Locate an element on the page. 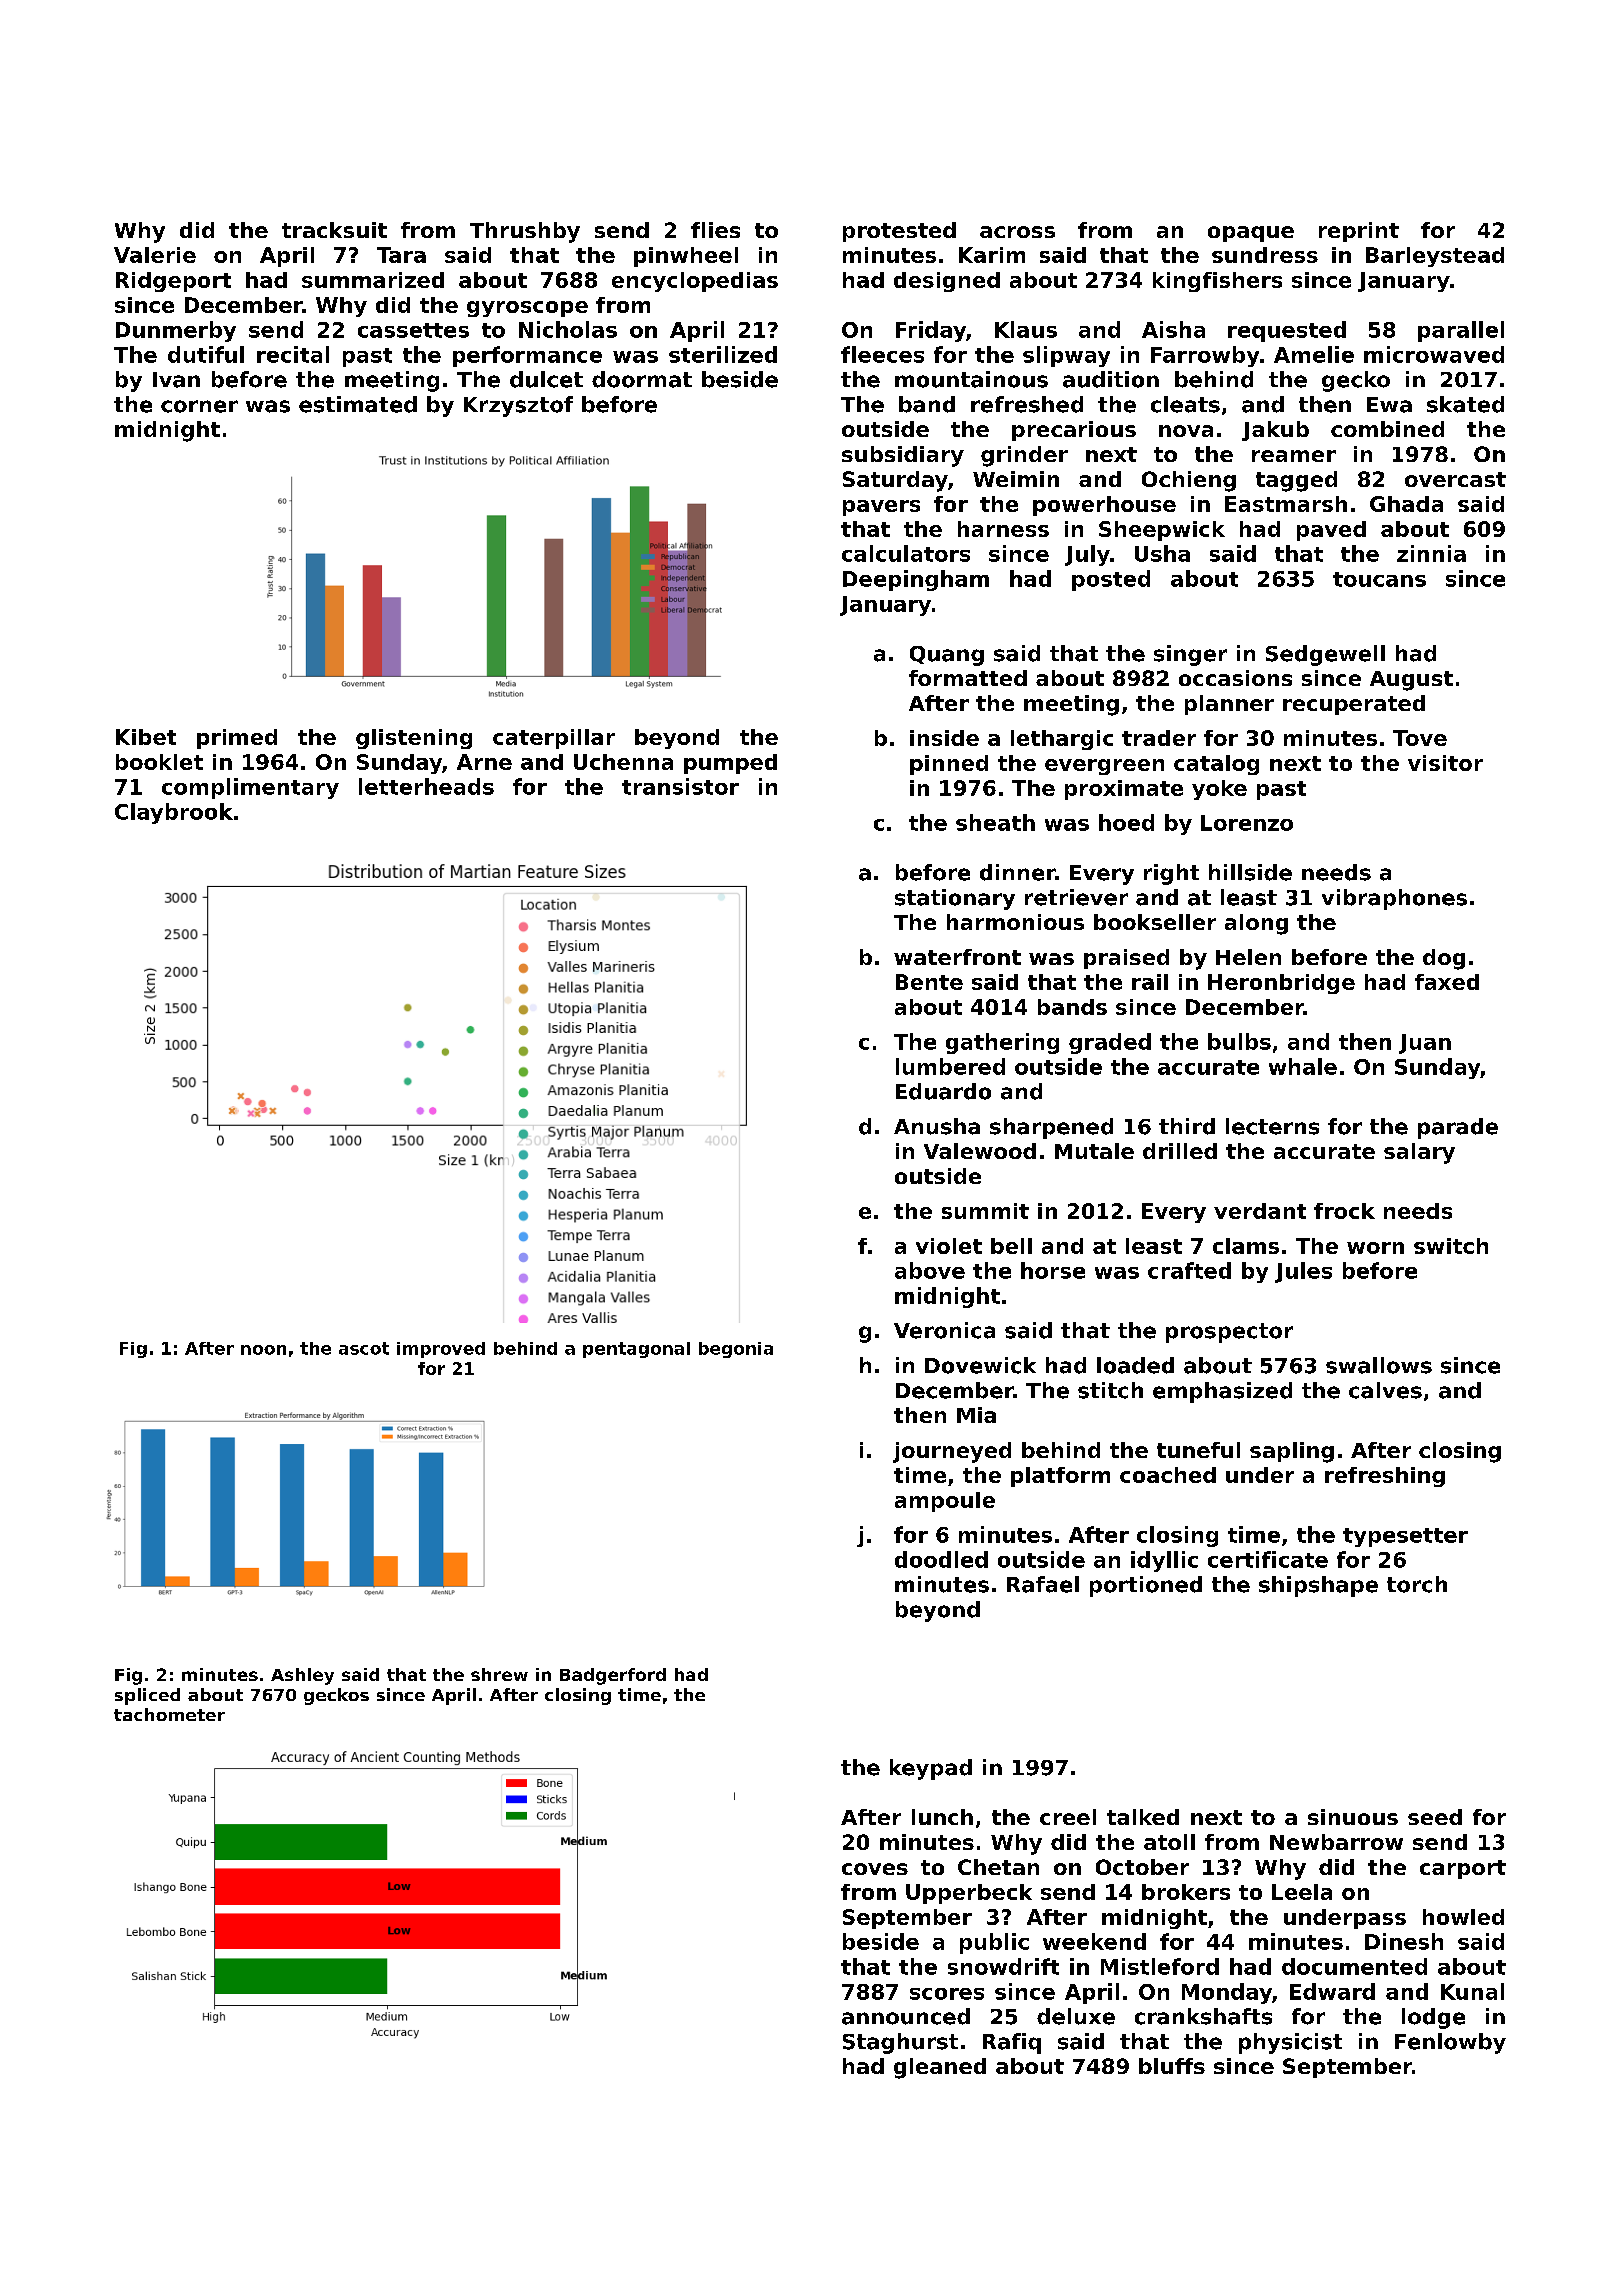 The width and height of the image is (1620, 2292). Claybrook is located at coordinates (174, 813).
